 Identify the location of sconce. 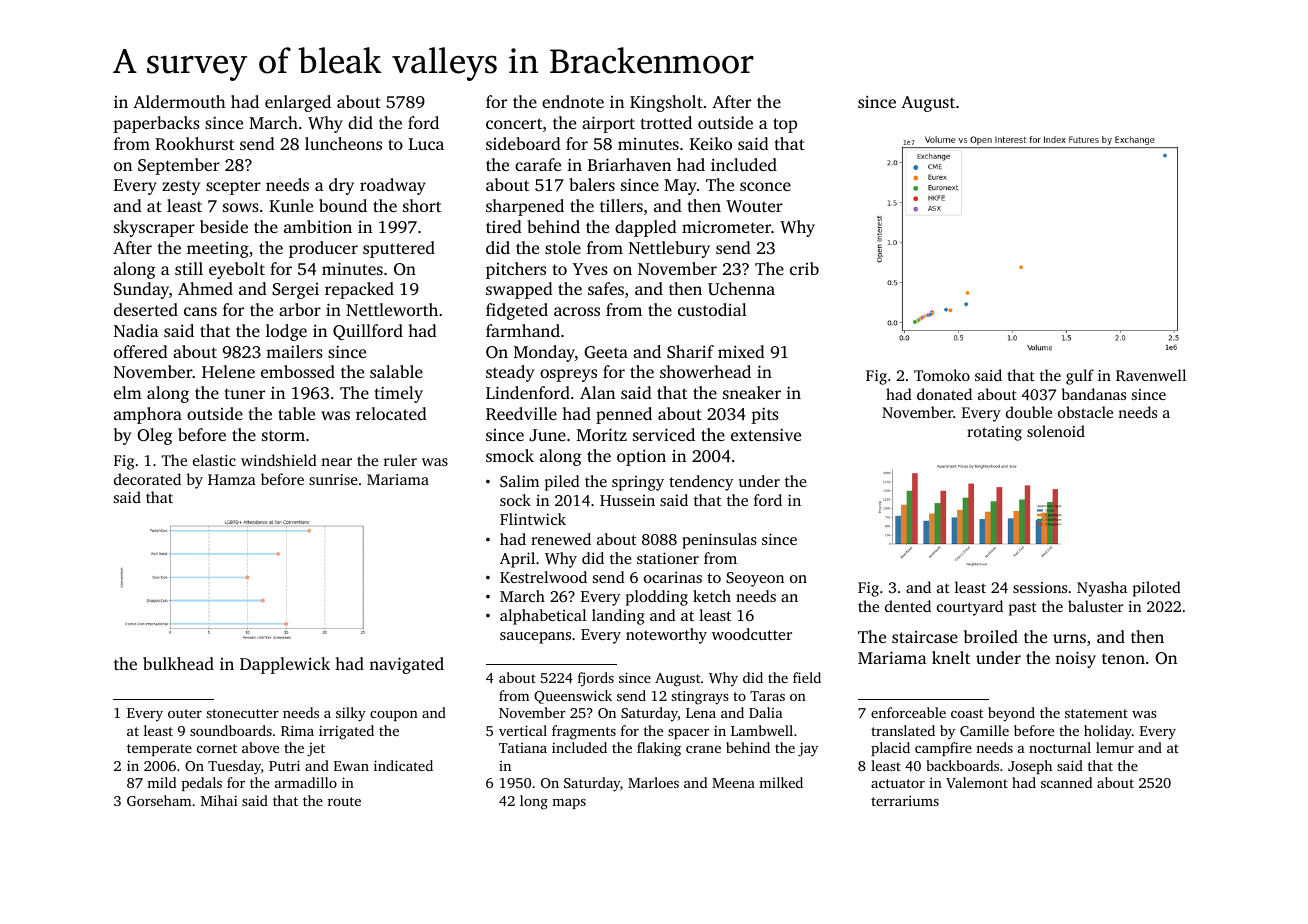
(765, 186).
